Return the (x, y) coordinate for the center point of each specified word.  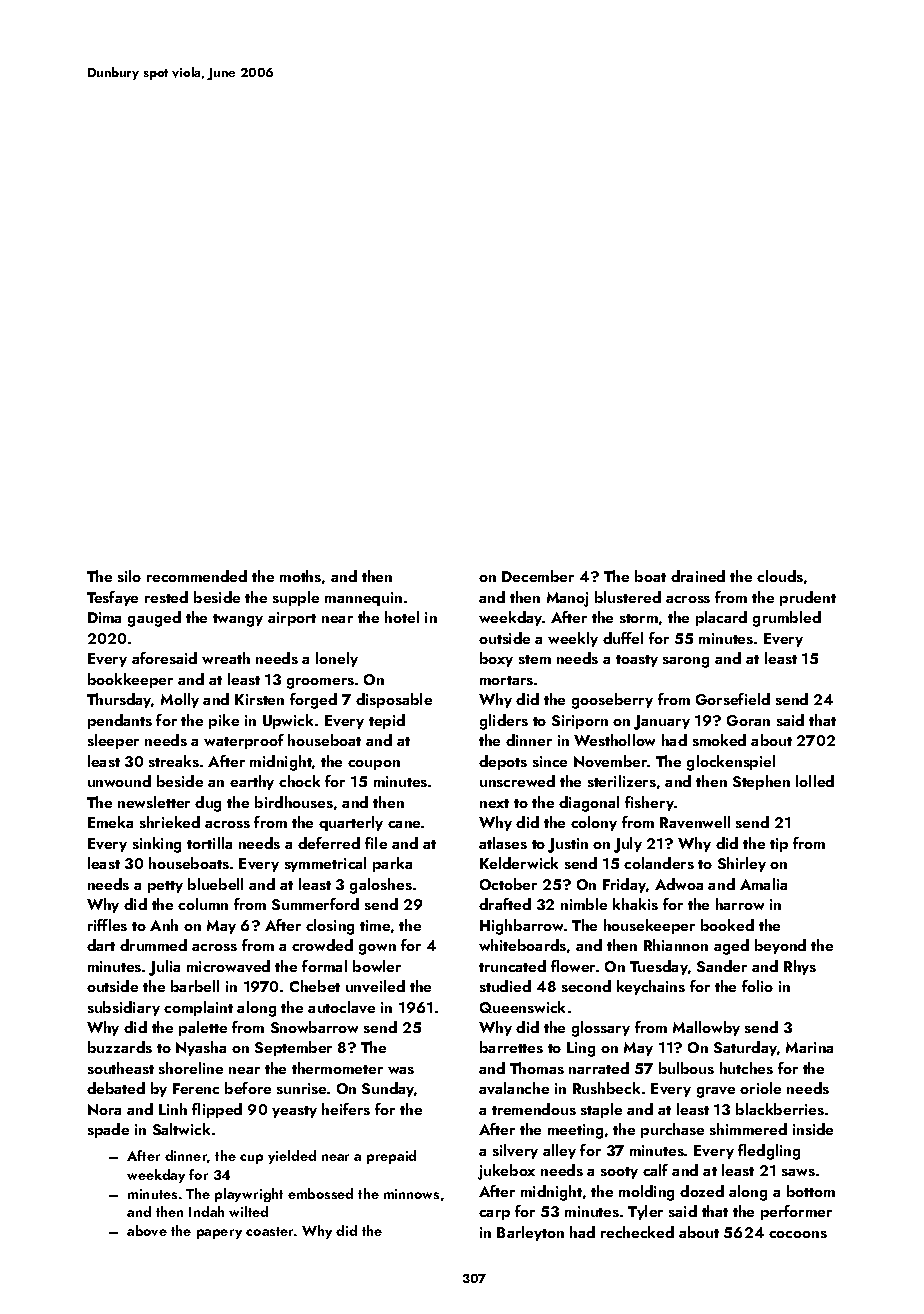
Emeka (110, 822)
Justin (568, 845)
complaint (198, 1008)
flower (573, 966)
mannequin (363, 599)
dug (208, 804)
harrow (740, 904)
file (376, 843)
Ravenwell (695, 822)
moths (300, 576)
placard (721, 618)
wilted (248, 1211)
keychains (651, 987)
